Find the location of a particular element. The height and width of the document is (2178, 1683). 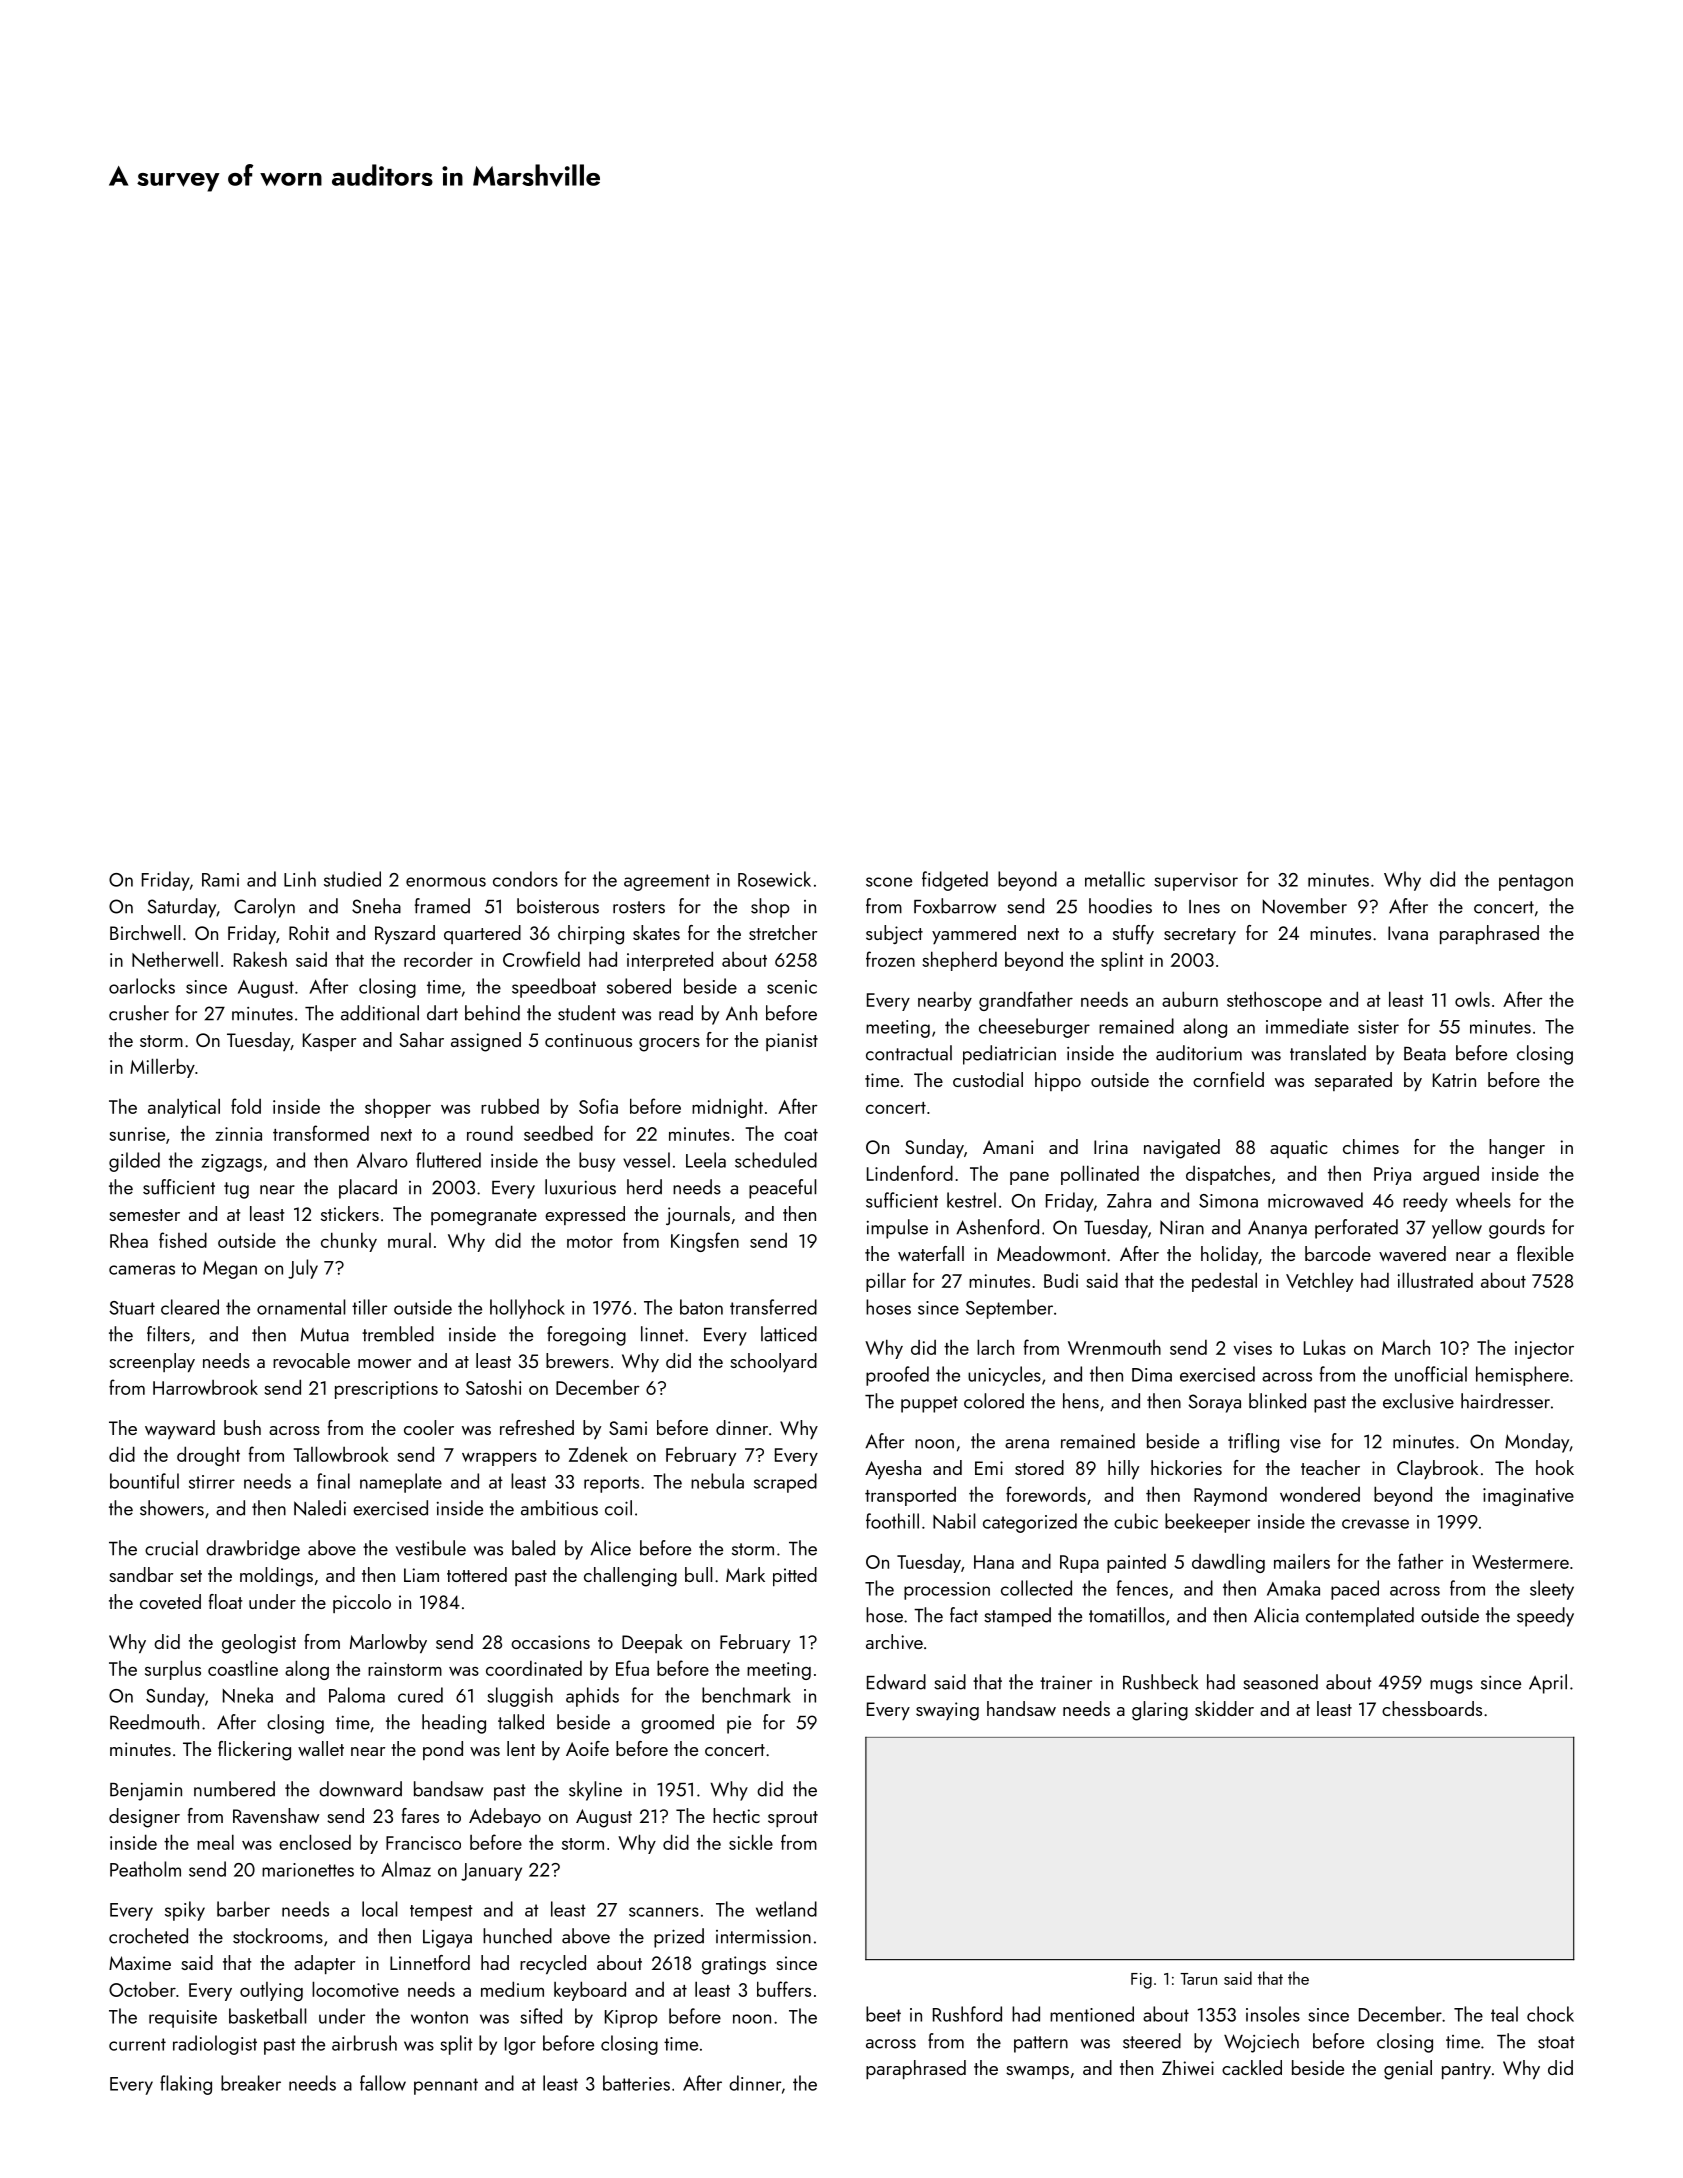

custodial is located at coordinates (988, 1079).
